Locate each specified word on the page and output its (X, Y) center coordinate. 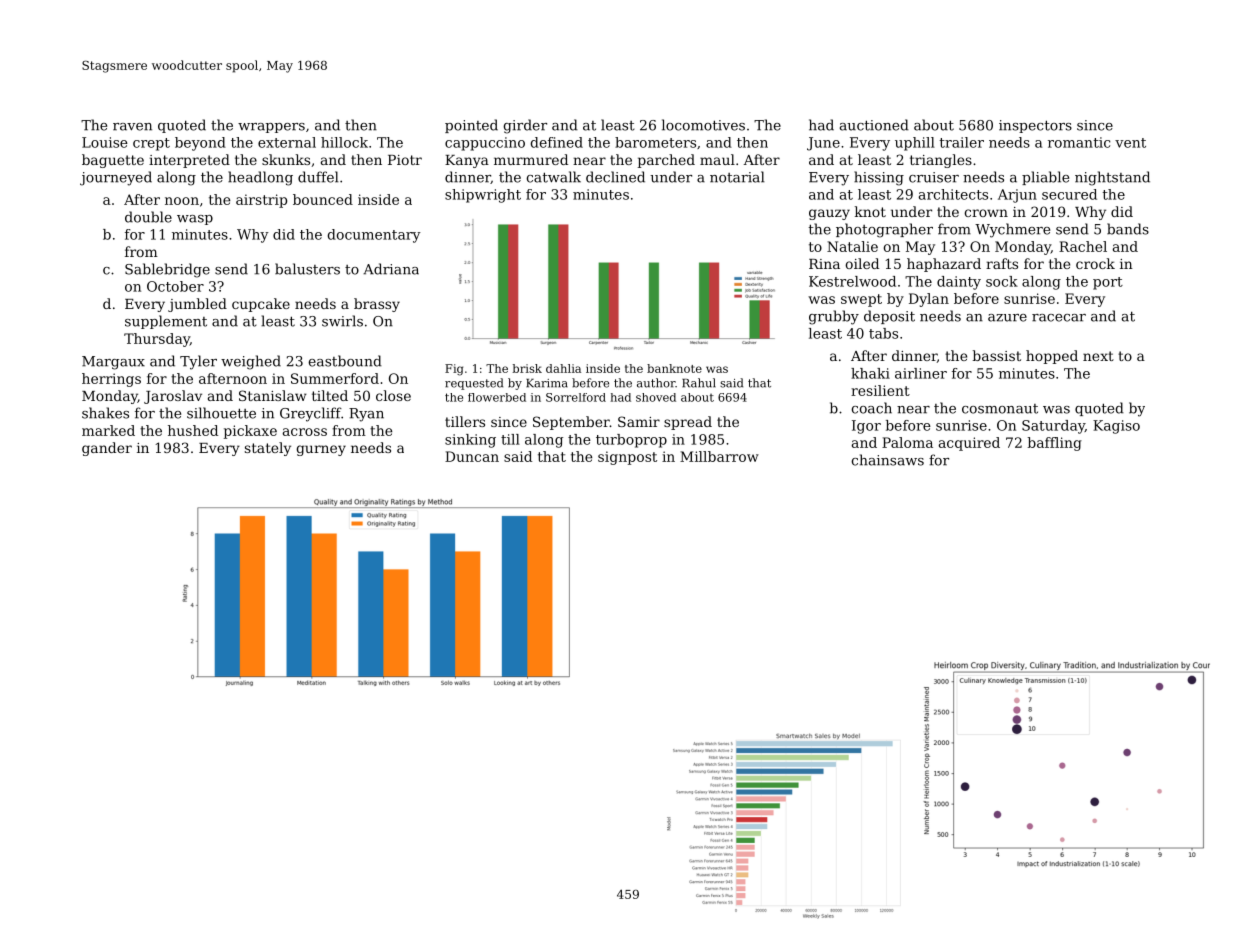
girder (525, 126)
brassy (377, 305)
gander (107, 449)
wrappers (271, 128)
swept (861, 300)
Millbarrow (719, 456)
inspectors (1035, 126)
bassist (997, 355)
